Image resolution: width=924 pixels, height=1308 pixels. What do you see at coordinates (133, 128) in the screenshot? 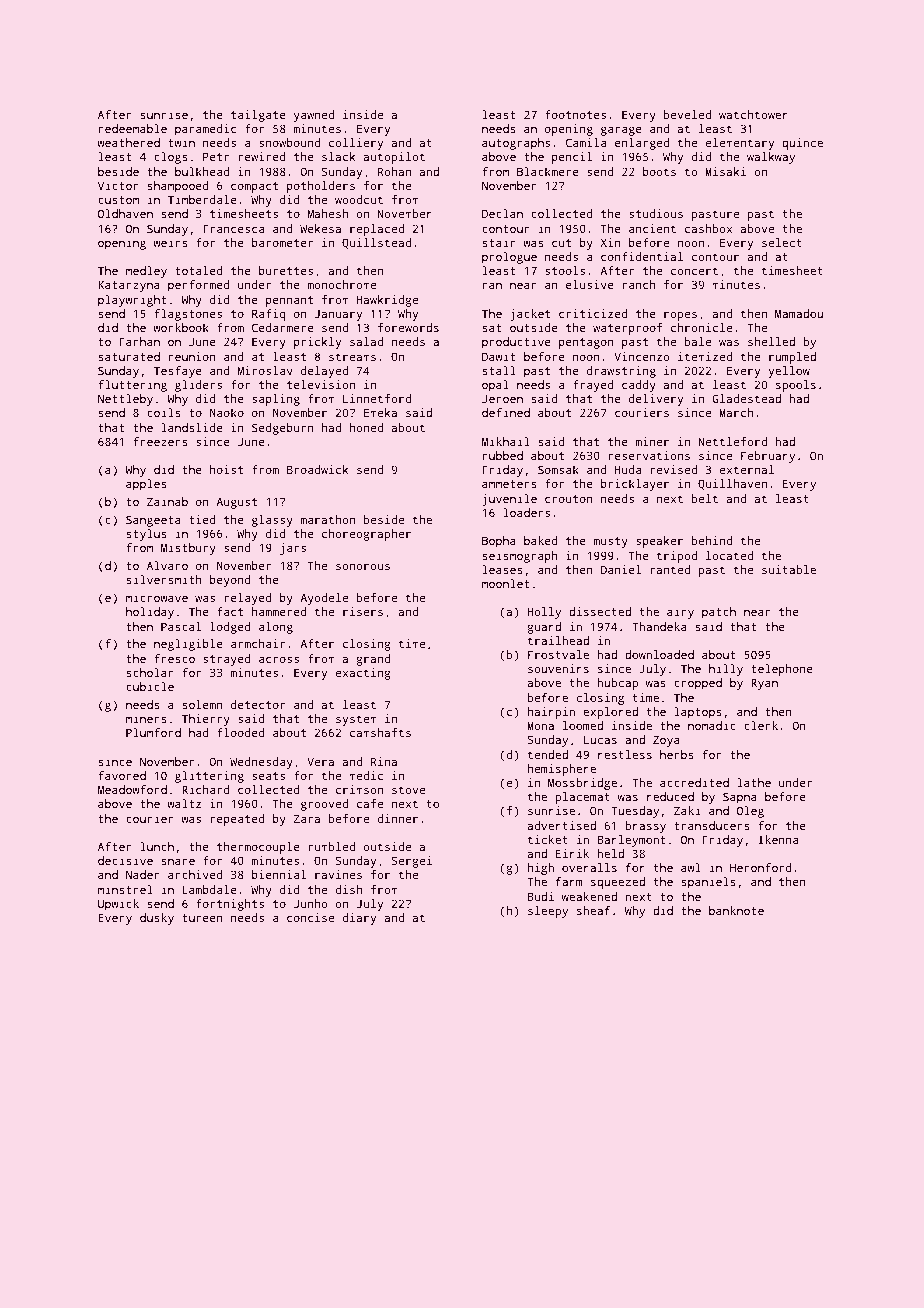
I see `redeemable` at bounding box center [133, 128].
